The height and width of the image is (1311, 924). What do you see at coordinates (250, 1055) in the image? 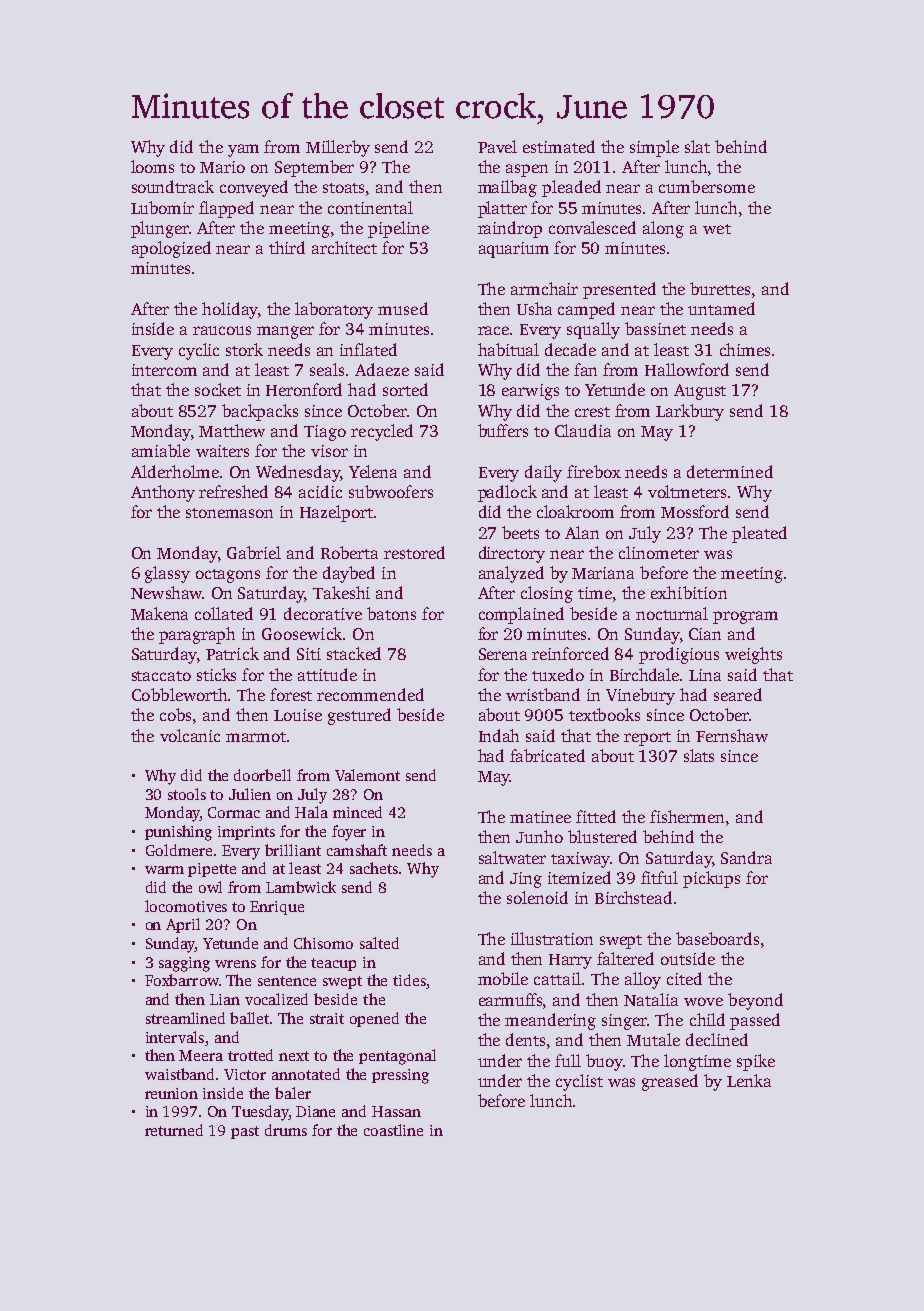
I see `trotted` at bounding box center [250, 1055].
